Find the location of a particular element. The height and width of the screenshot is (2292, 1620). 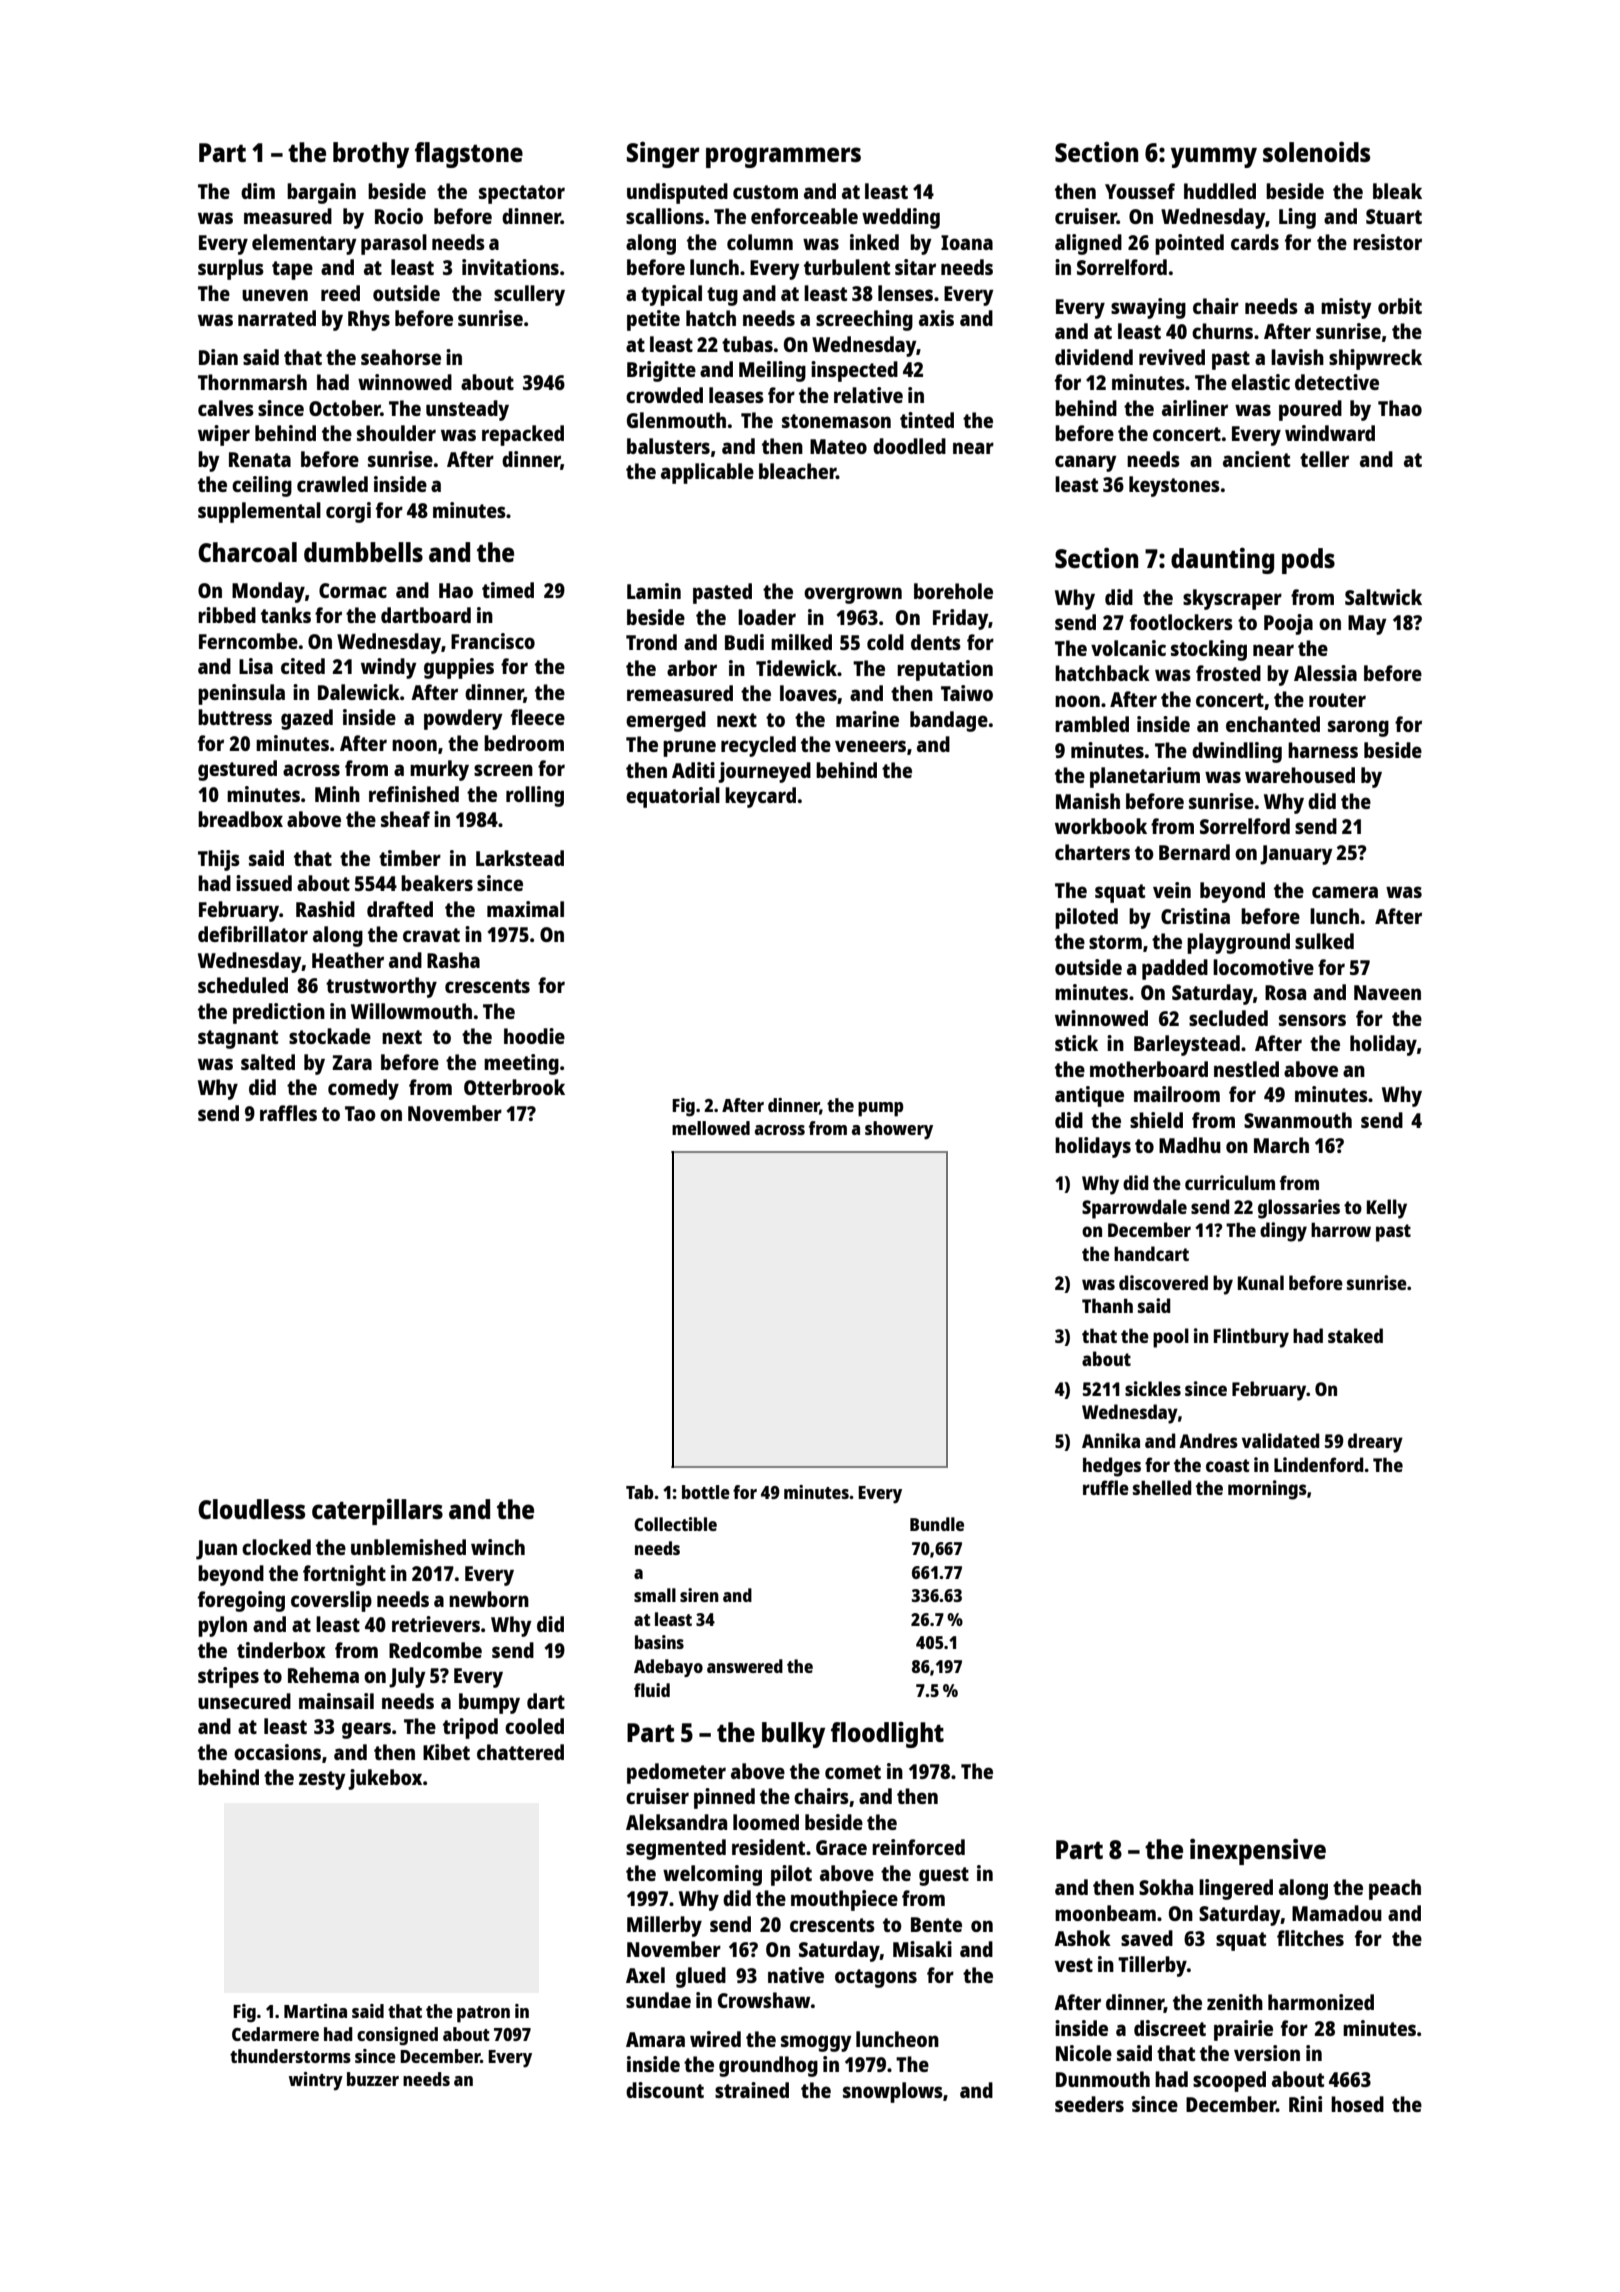

tinted is located at coordinates (927, 420).
